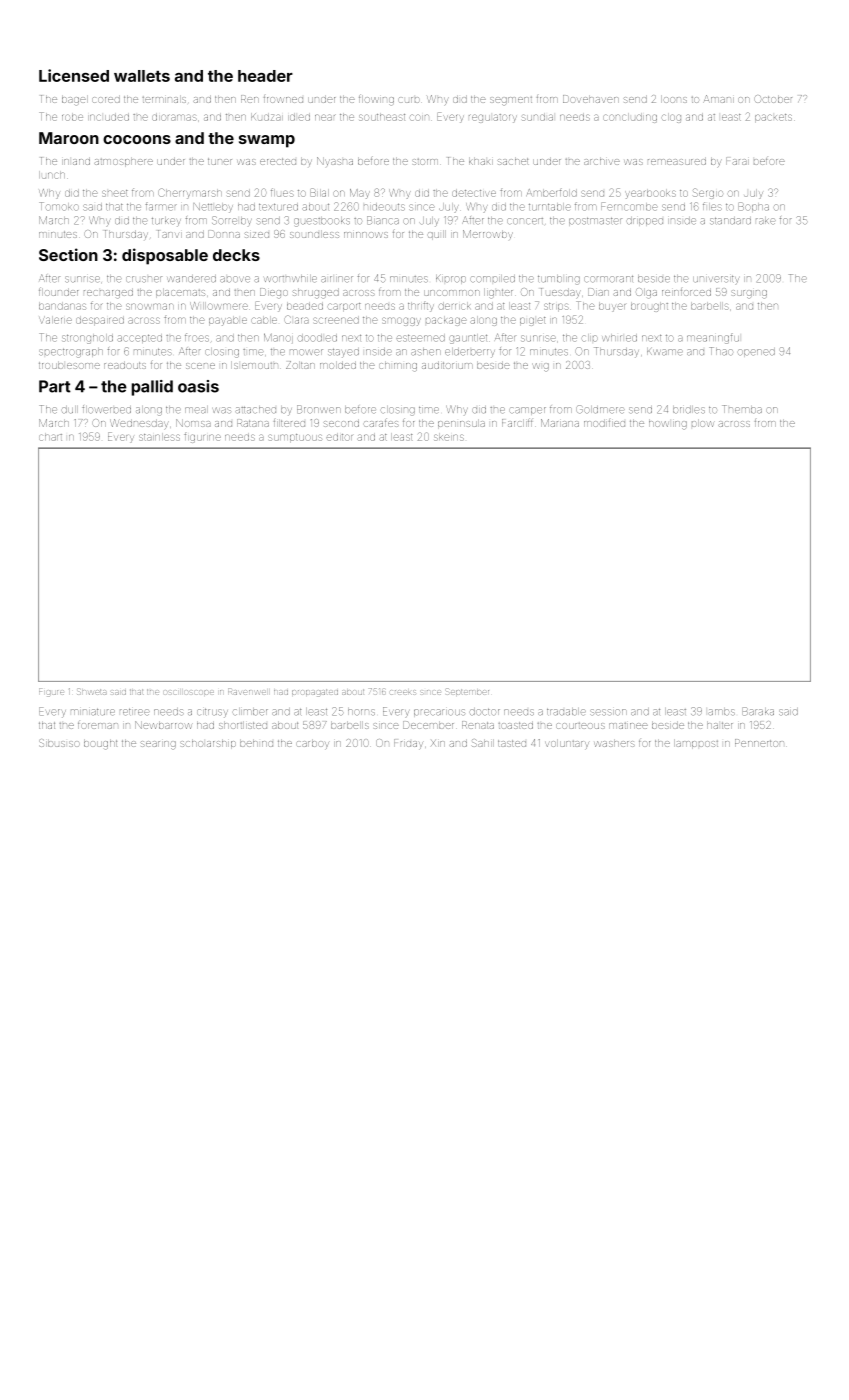 The width and height of the screenshot is (849, 1400). Describe the element at coordinates (339, 437) in the screenshot. I see `editor` at that location.
